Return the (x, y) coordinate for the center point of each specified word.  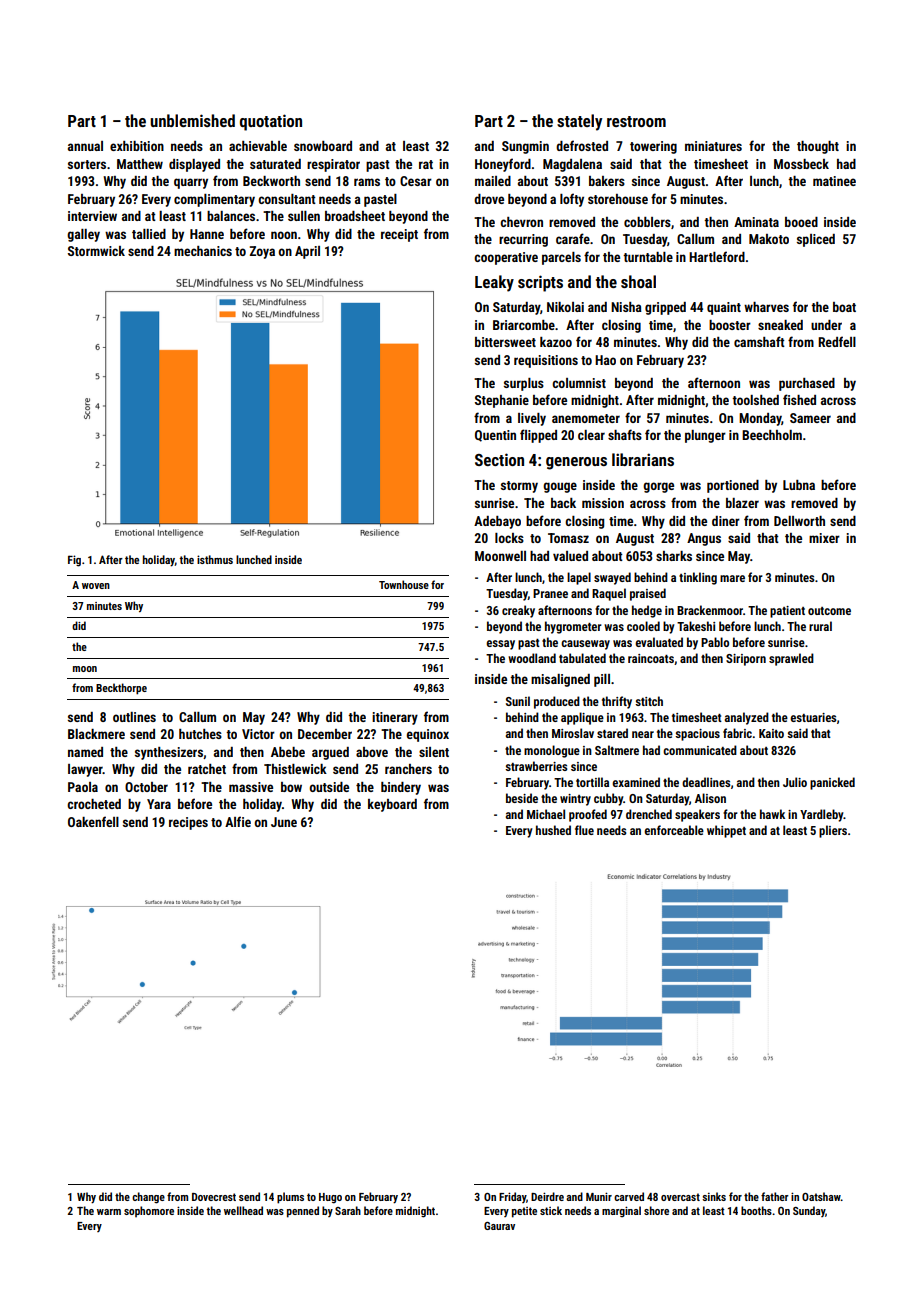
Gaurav (499, 1226)
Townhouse (404, 584)
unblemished (192, 120)
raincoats (651, 658)
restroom (636, 121)
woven (96, 586)
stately (579, 122)
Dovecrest (214, 1197)
